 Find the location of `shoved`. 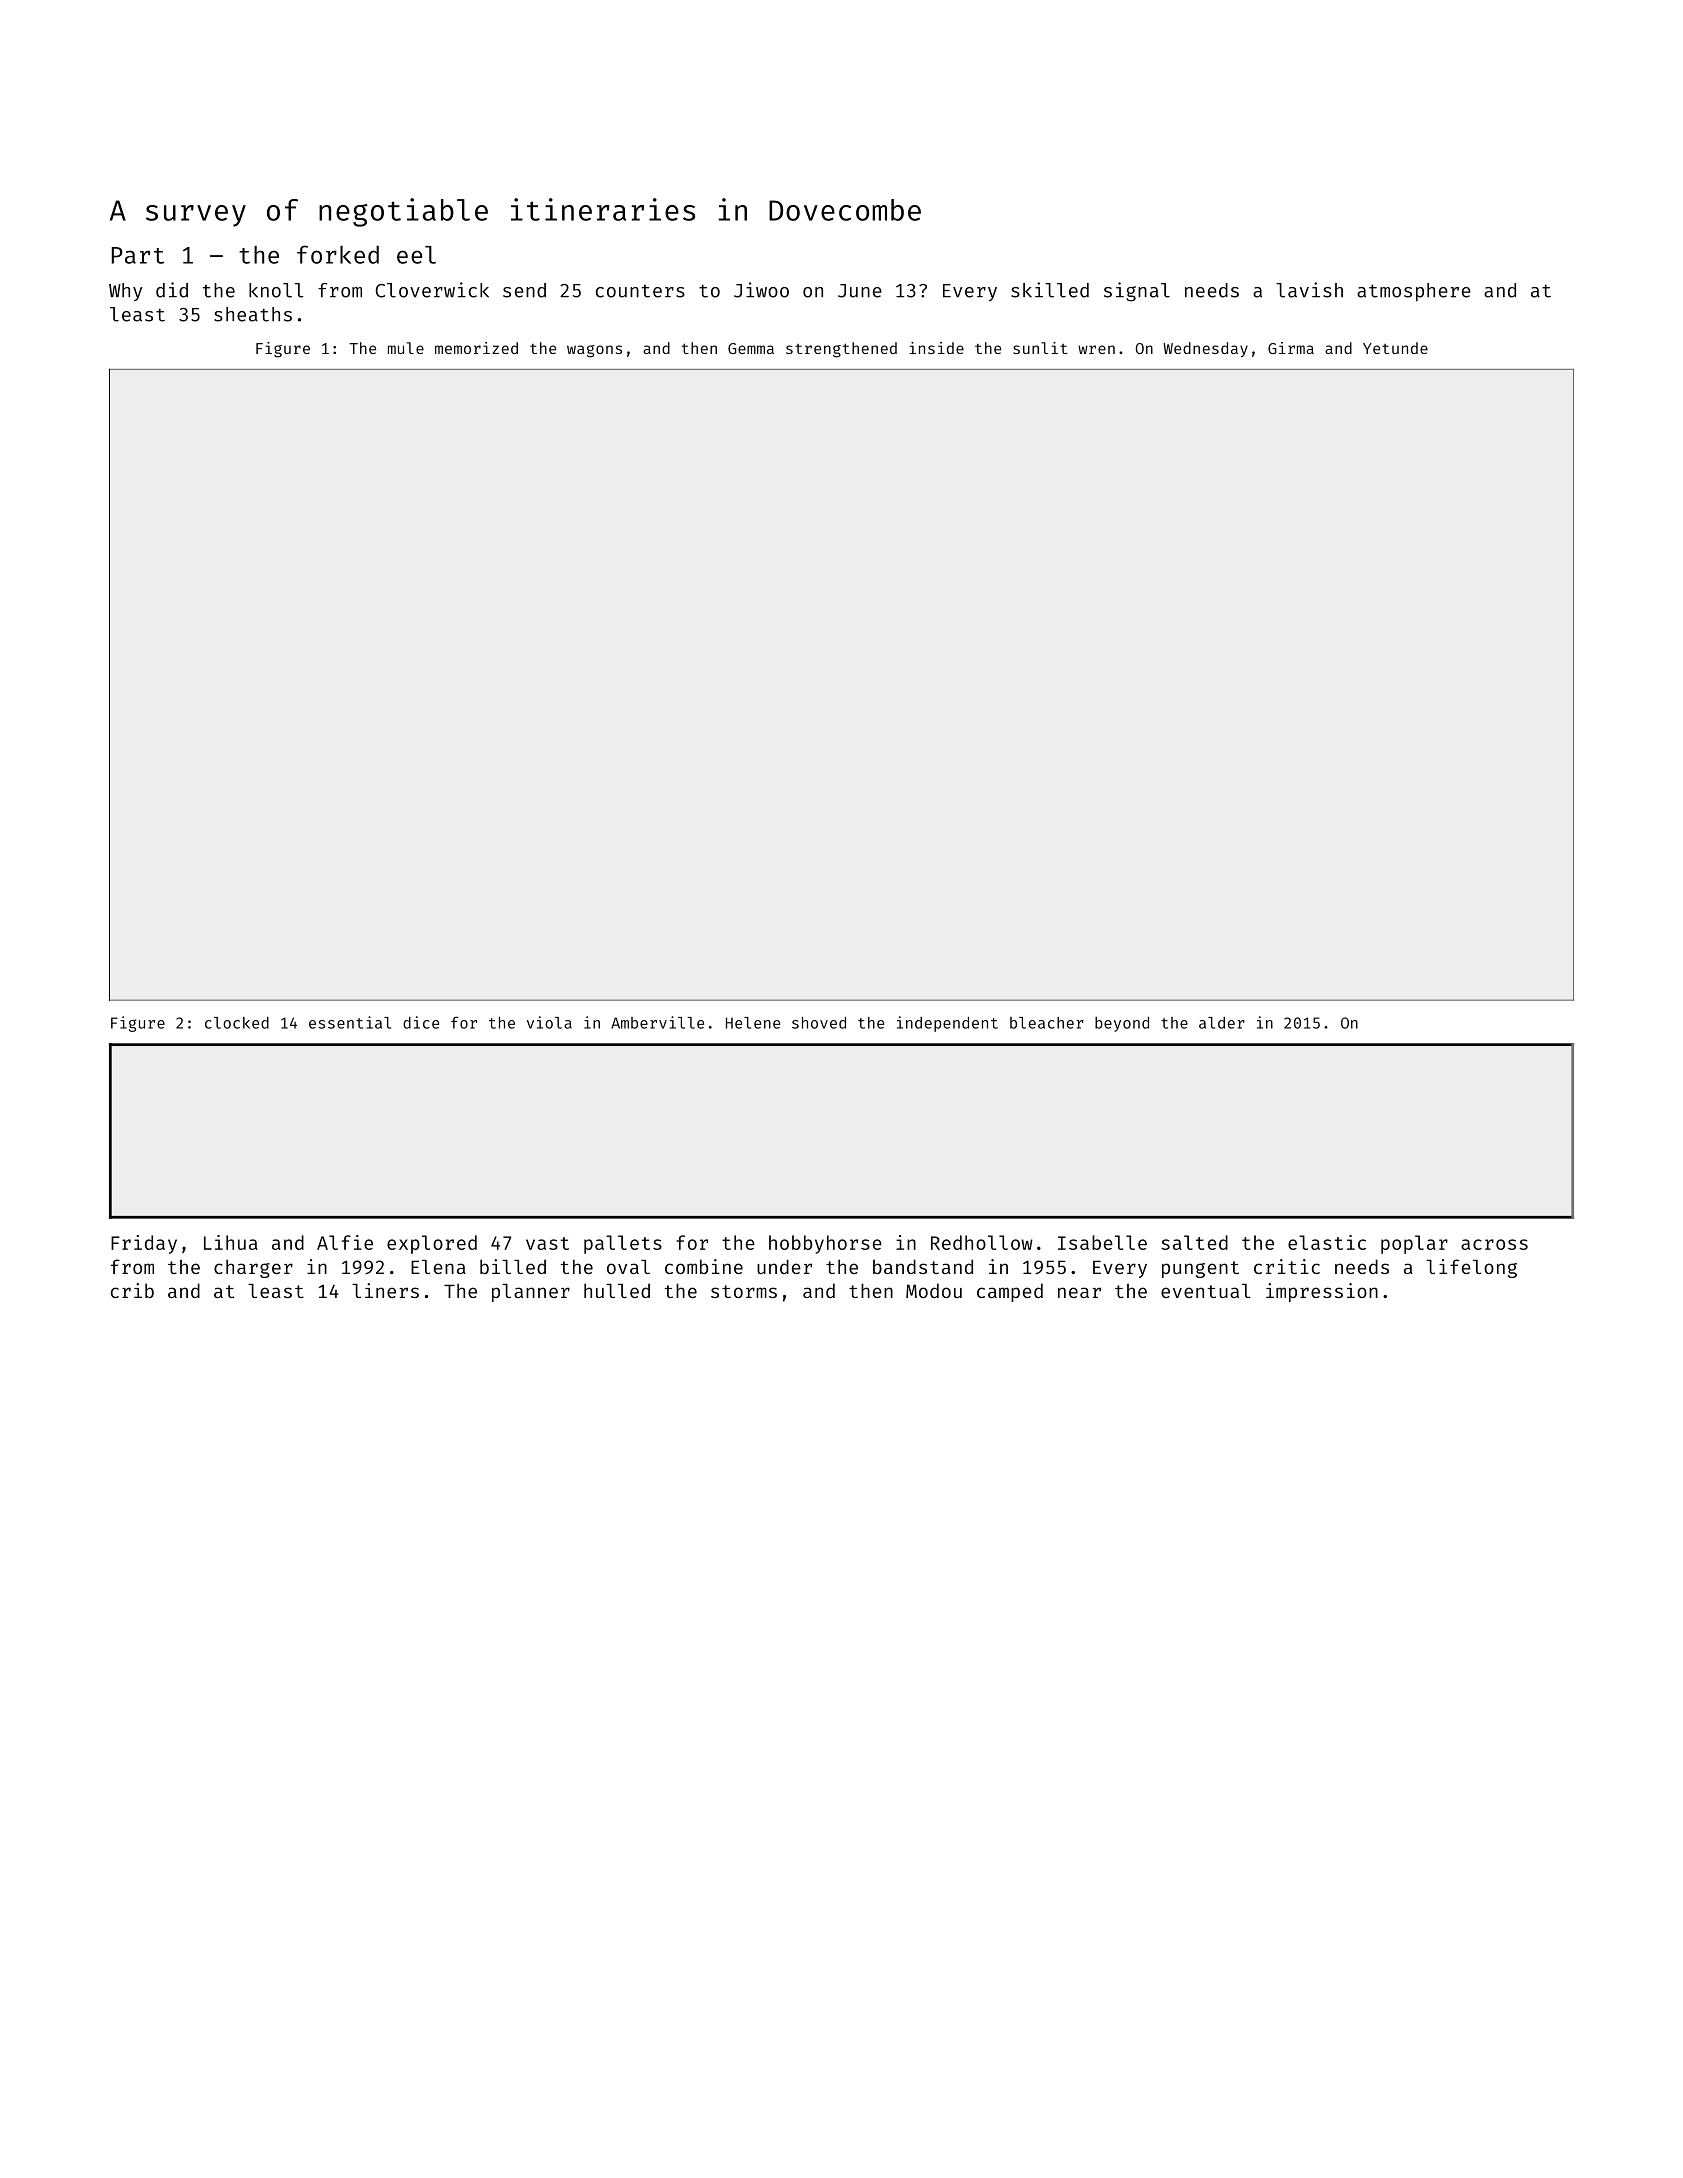

shoved is located at coordinates (819, 1023).
